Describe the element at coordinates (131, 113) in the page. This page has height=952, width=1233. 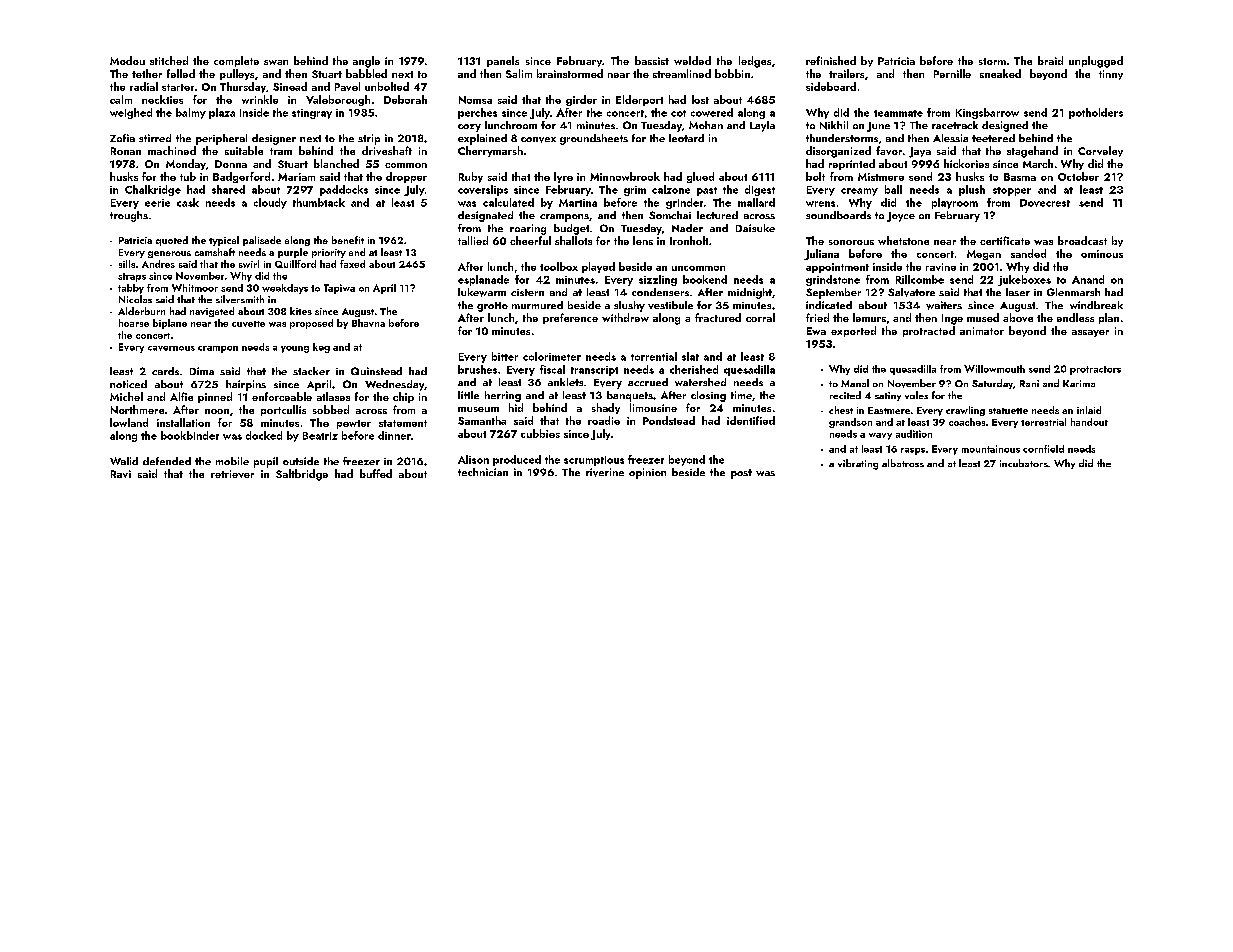
I see `weighed` at that location.
